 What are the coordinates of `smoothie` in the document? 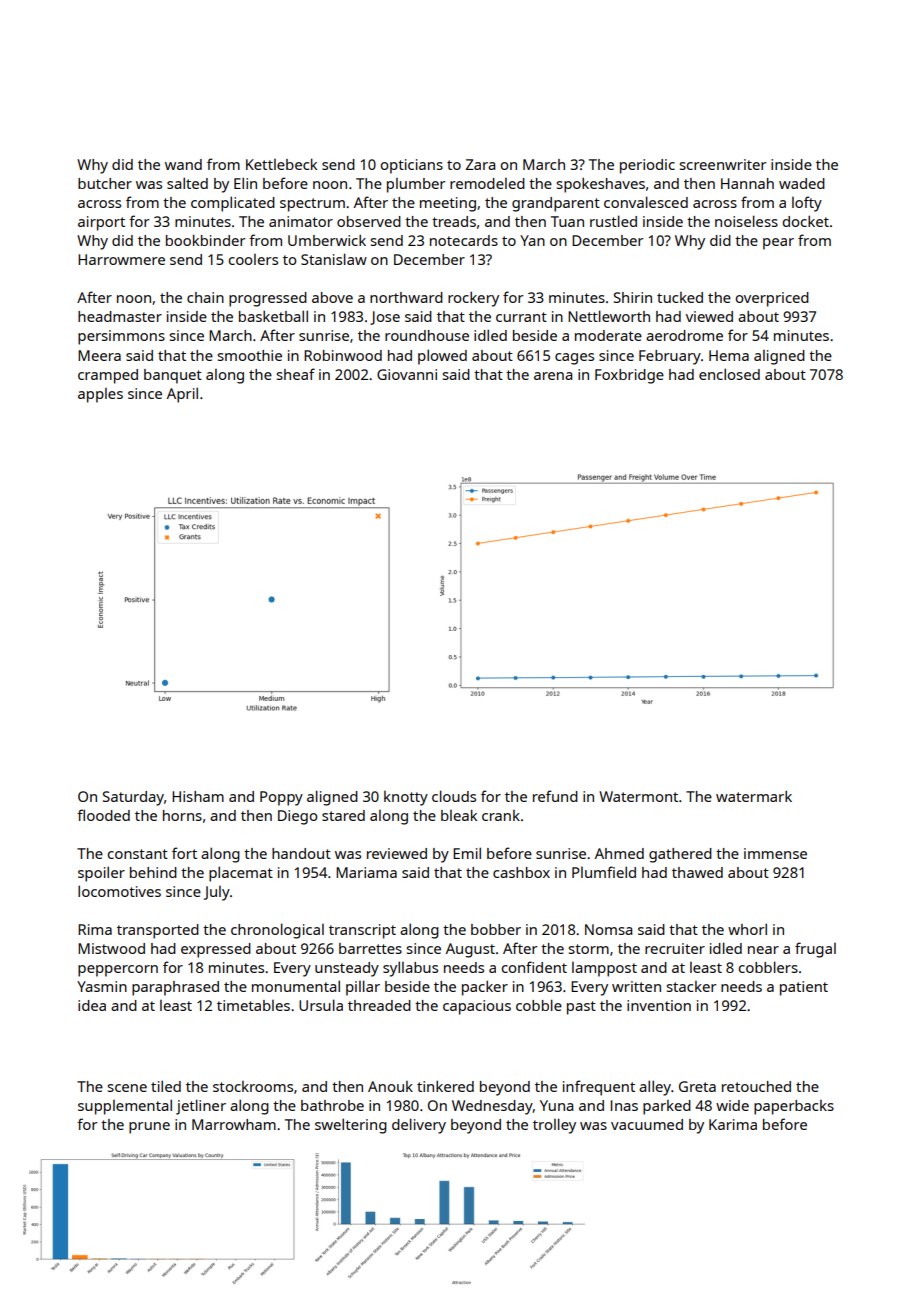 It's located at (250, 355).
